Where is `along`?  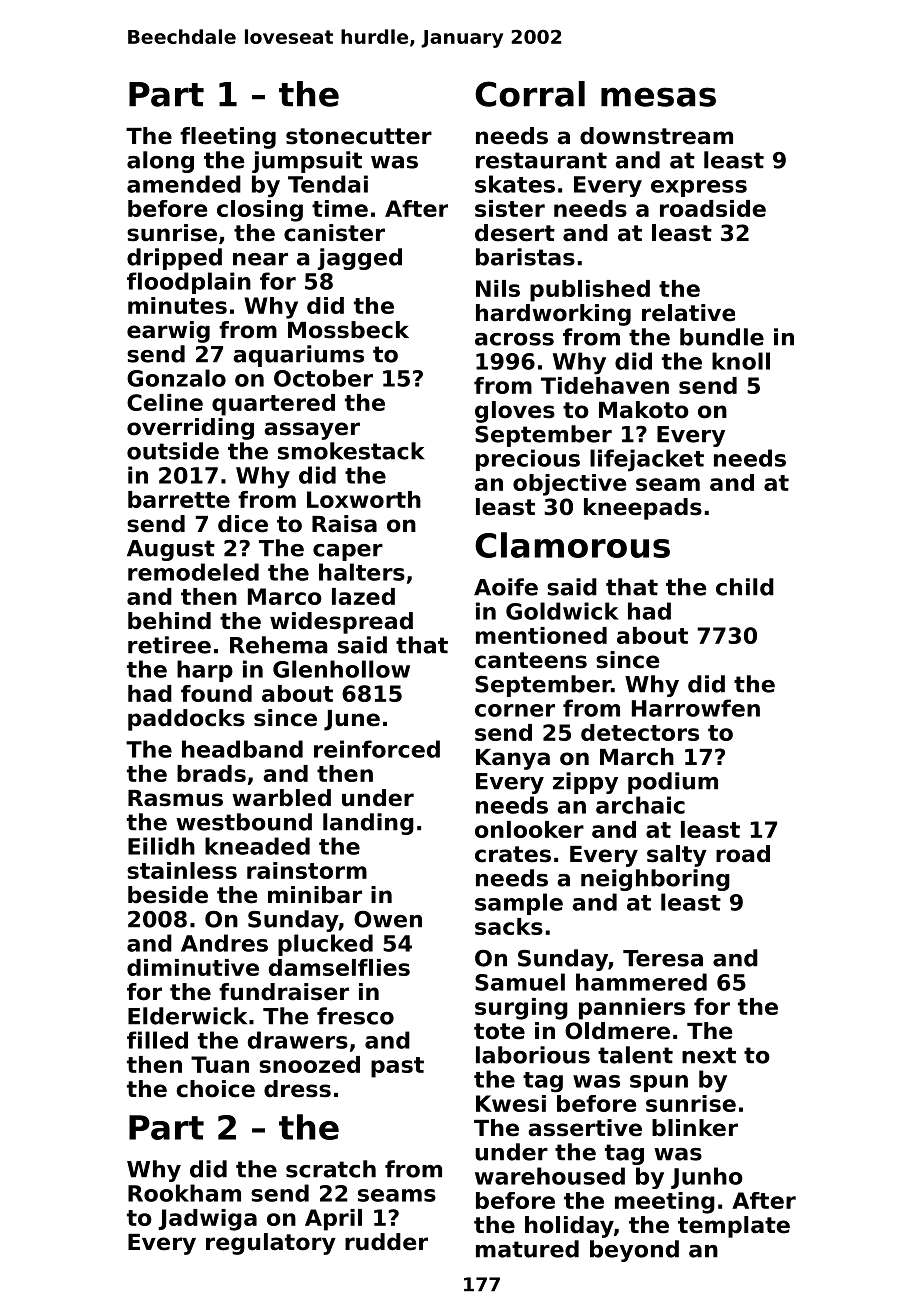 along is located at coordinates (160, 162).
